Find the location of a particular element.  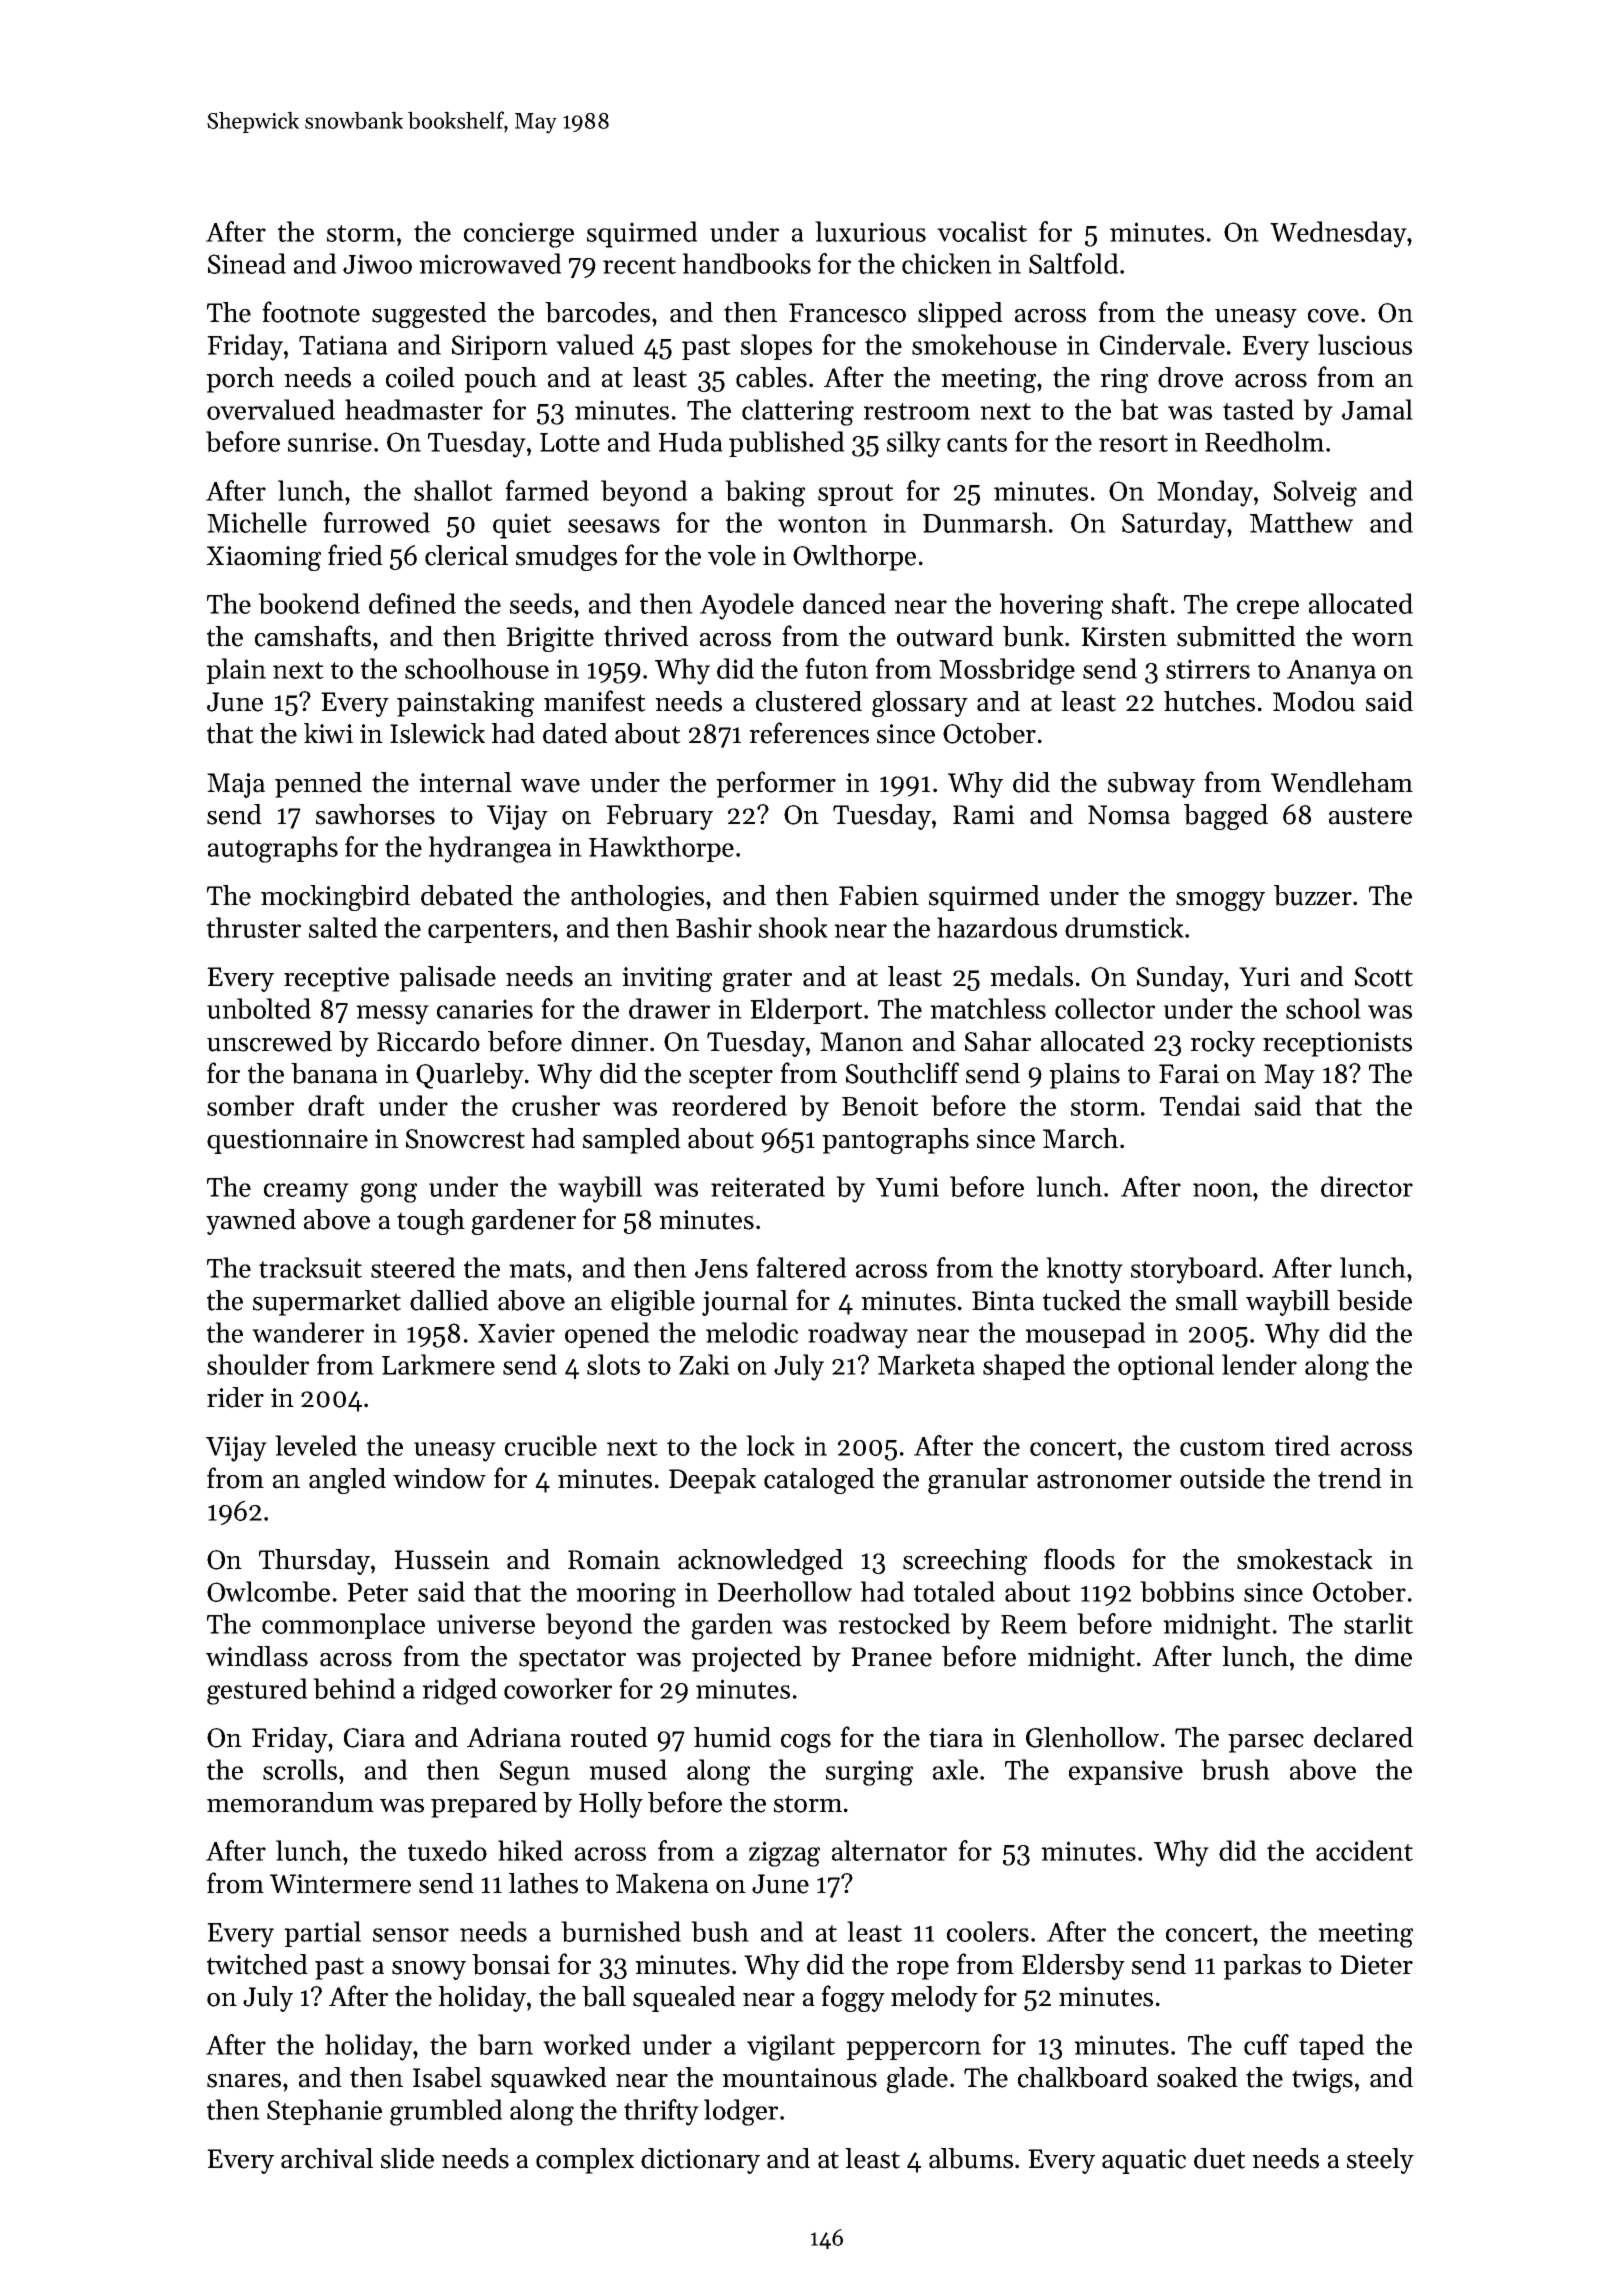

complex is located at coordinates (585, 2161).
